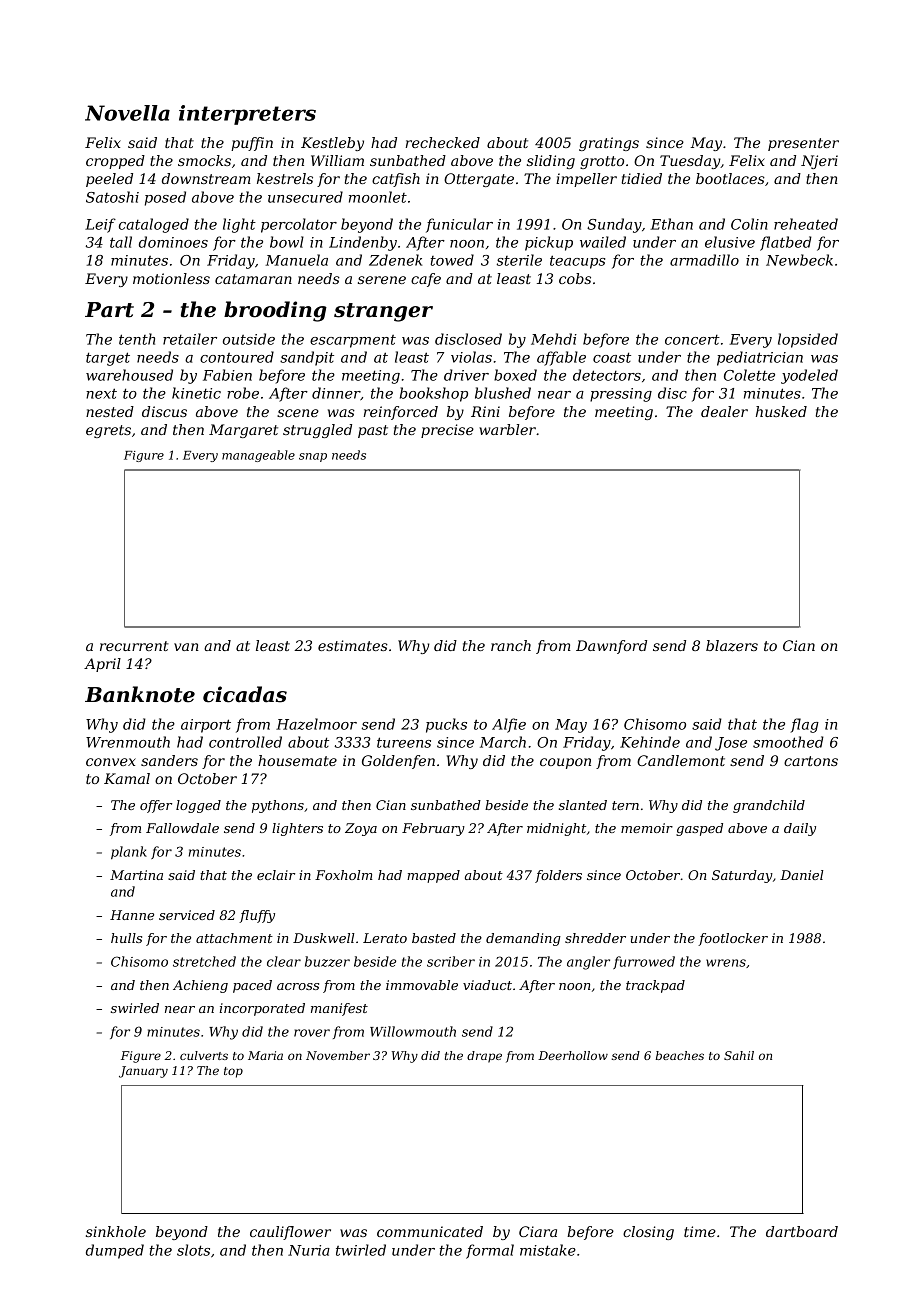 The height and width of the page is (1308, 924). I want to click on grandchild, so click(769, 806).
